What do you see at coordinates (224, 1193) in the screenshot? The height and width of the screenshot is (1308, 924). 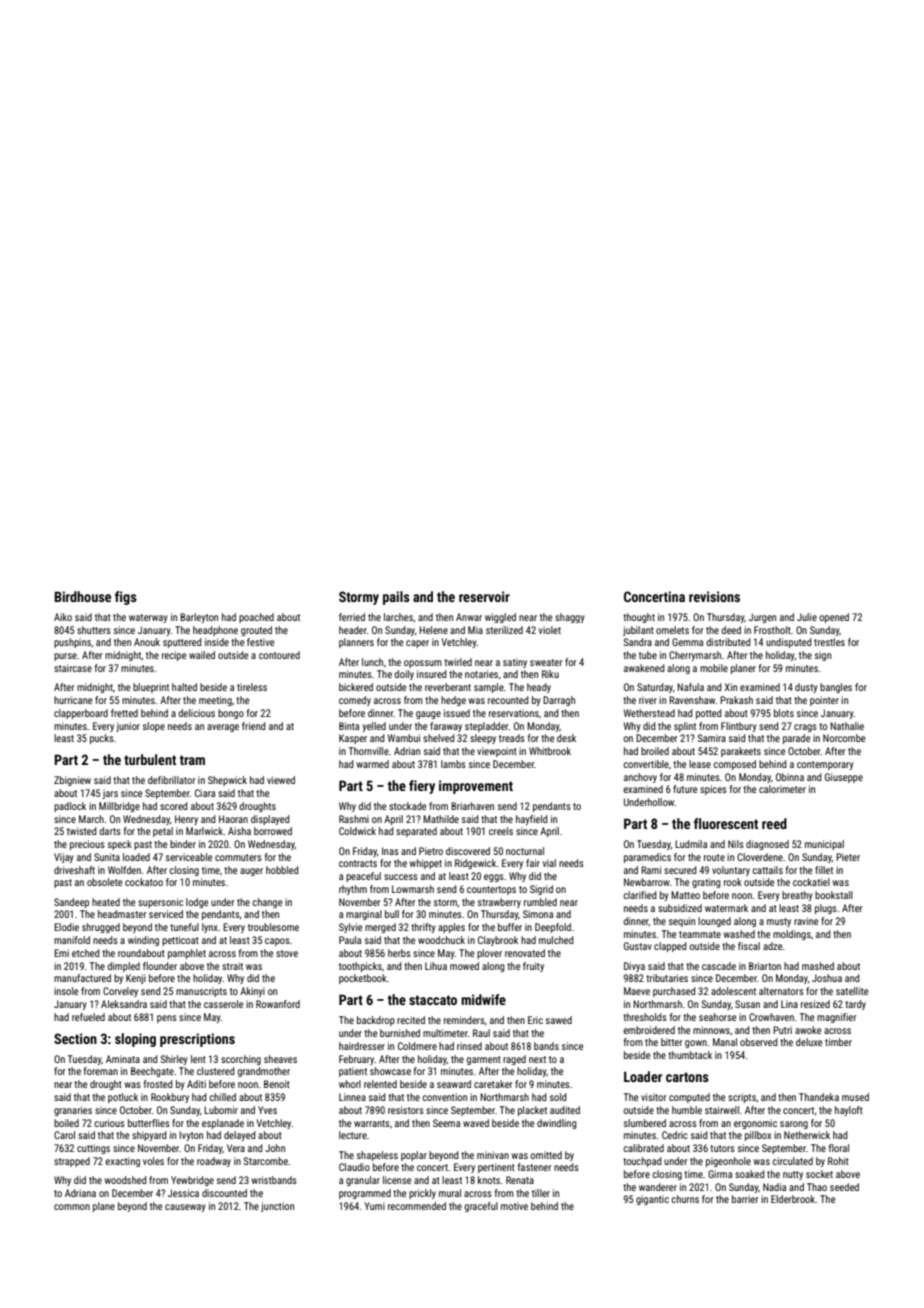 I see `discounted` at bounding box center [224, 1193].
